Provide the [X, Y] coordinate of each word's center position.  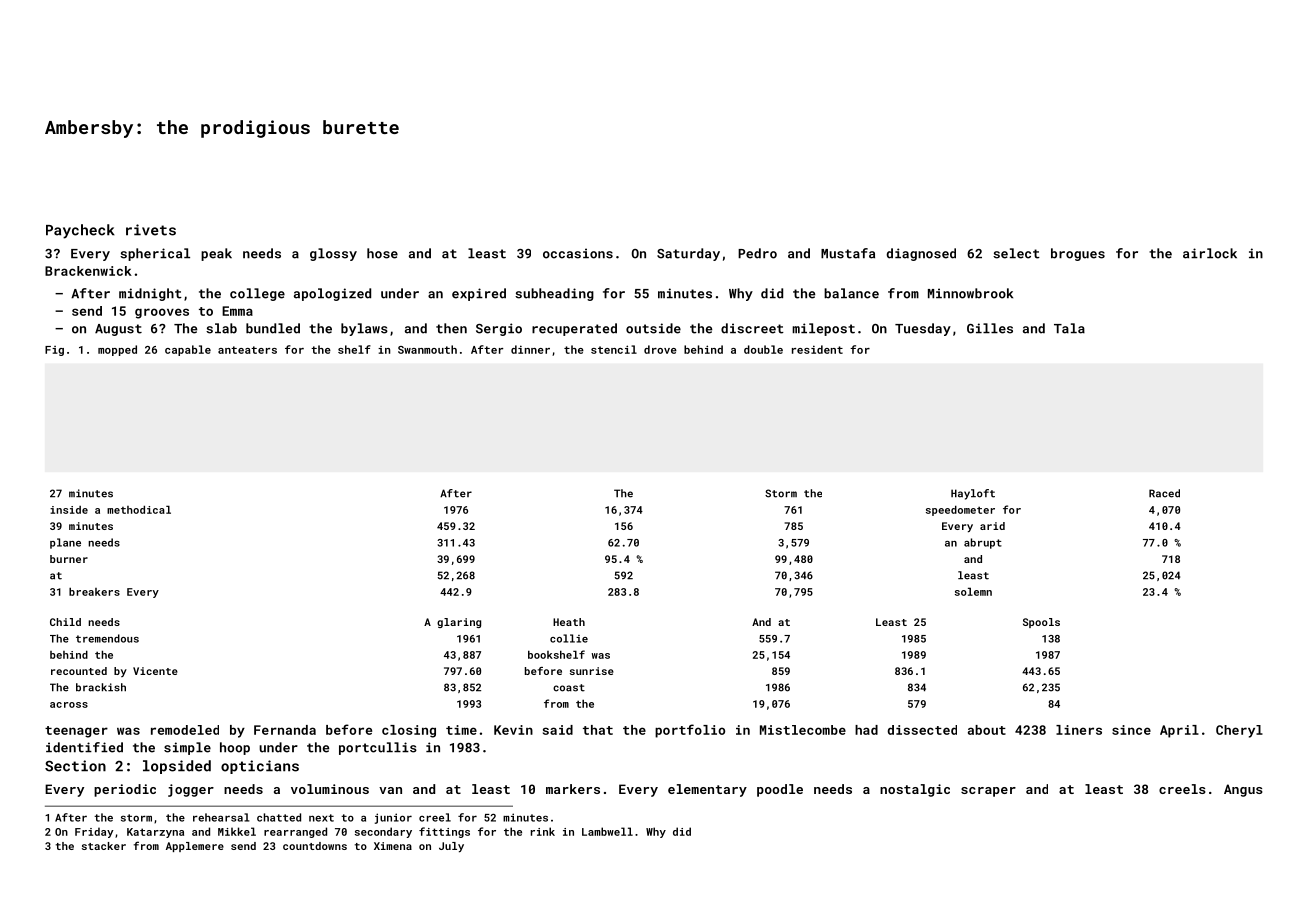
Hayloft [973, 494]
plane [65, 543]
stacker [104, 846]
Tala [1069, 328]
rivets [151, 230]
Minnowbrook [970, 293]
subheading [554, 294]
